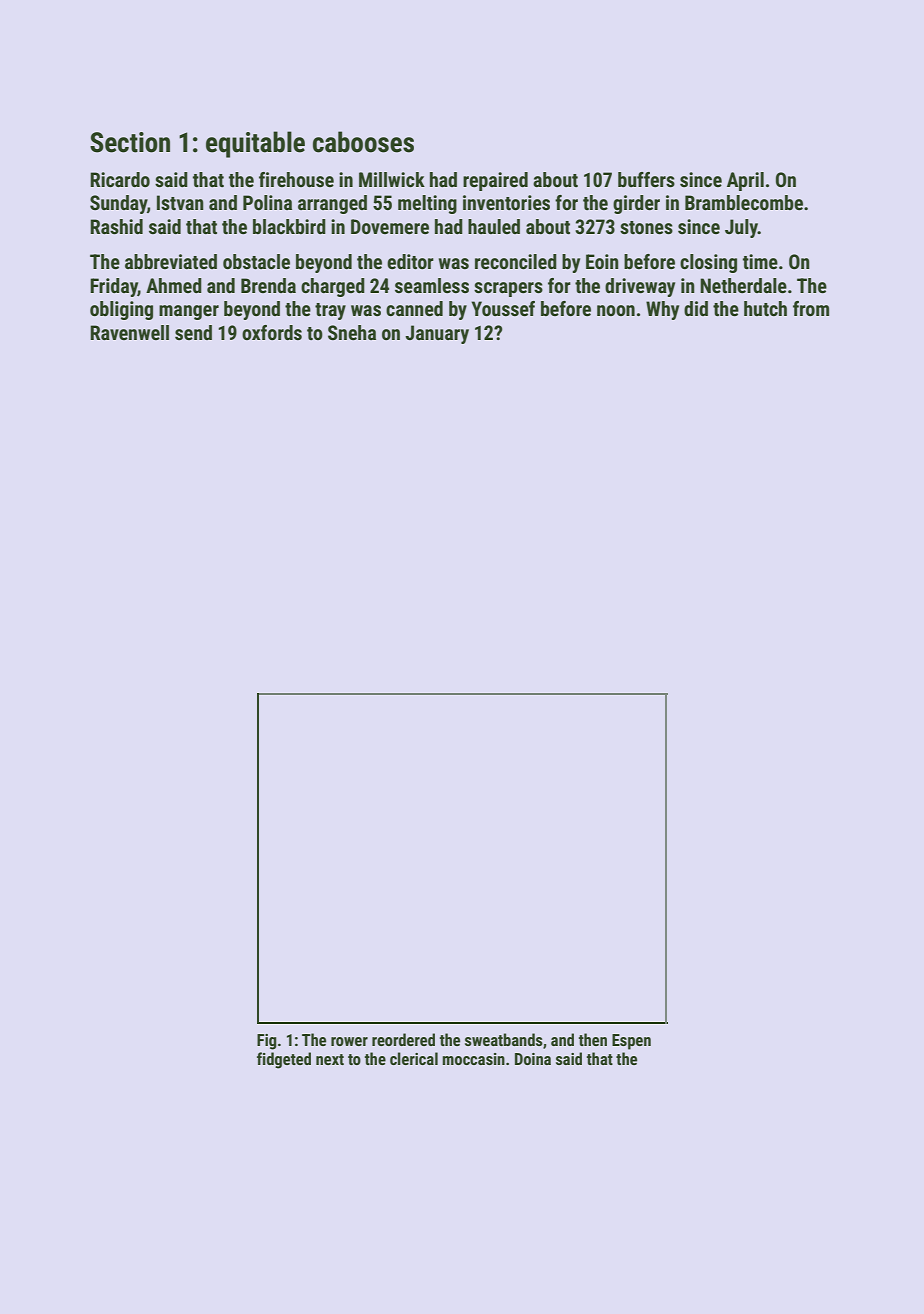 The image size is (924, 1314). What do you see at coordinates (267, 1042) in the screenshot?
I see `Fig` at bounding box center [267, 1042].
